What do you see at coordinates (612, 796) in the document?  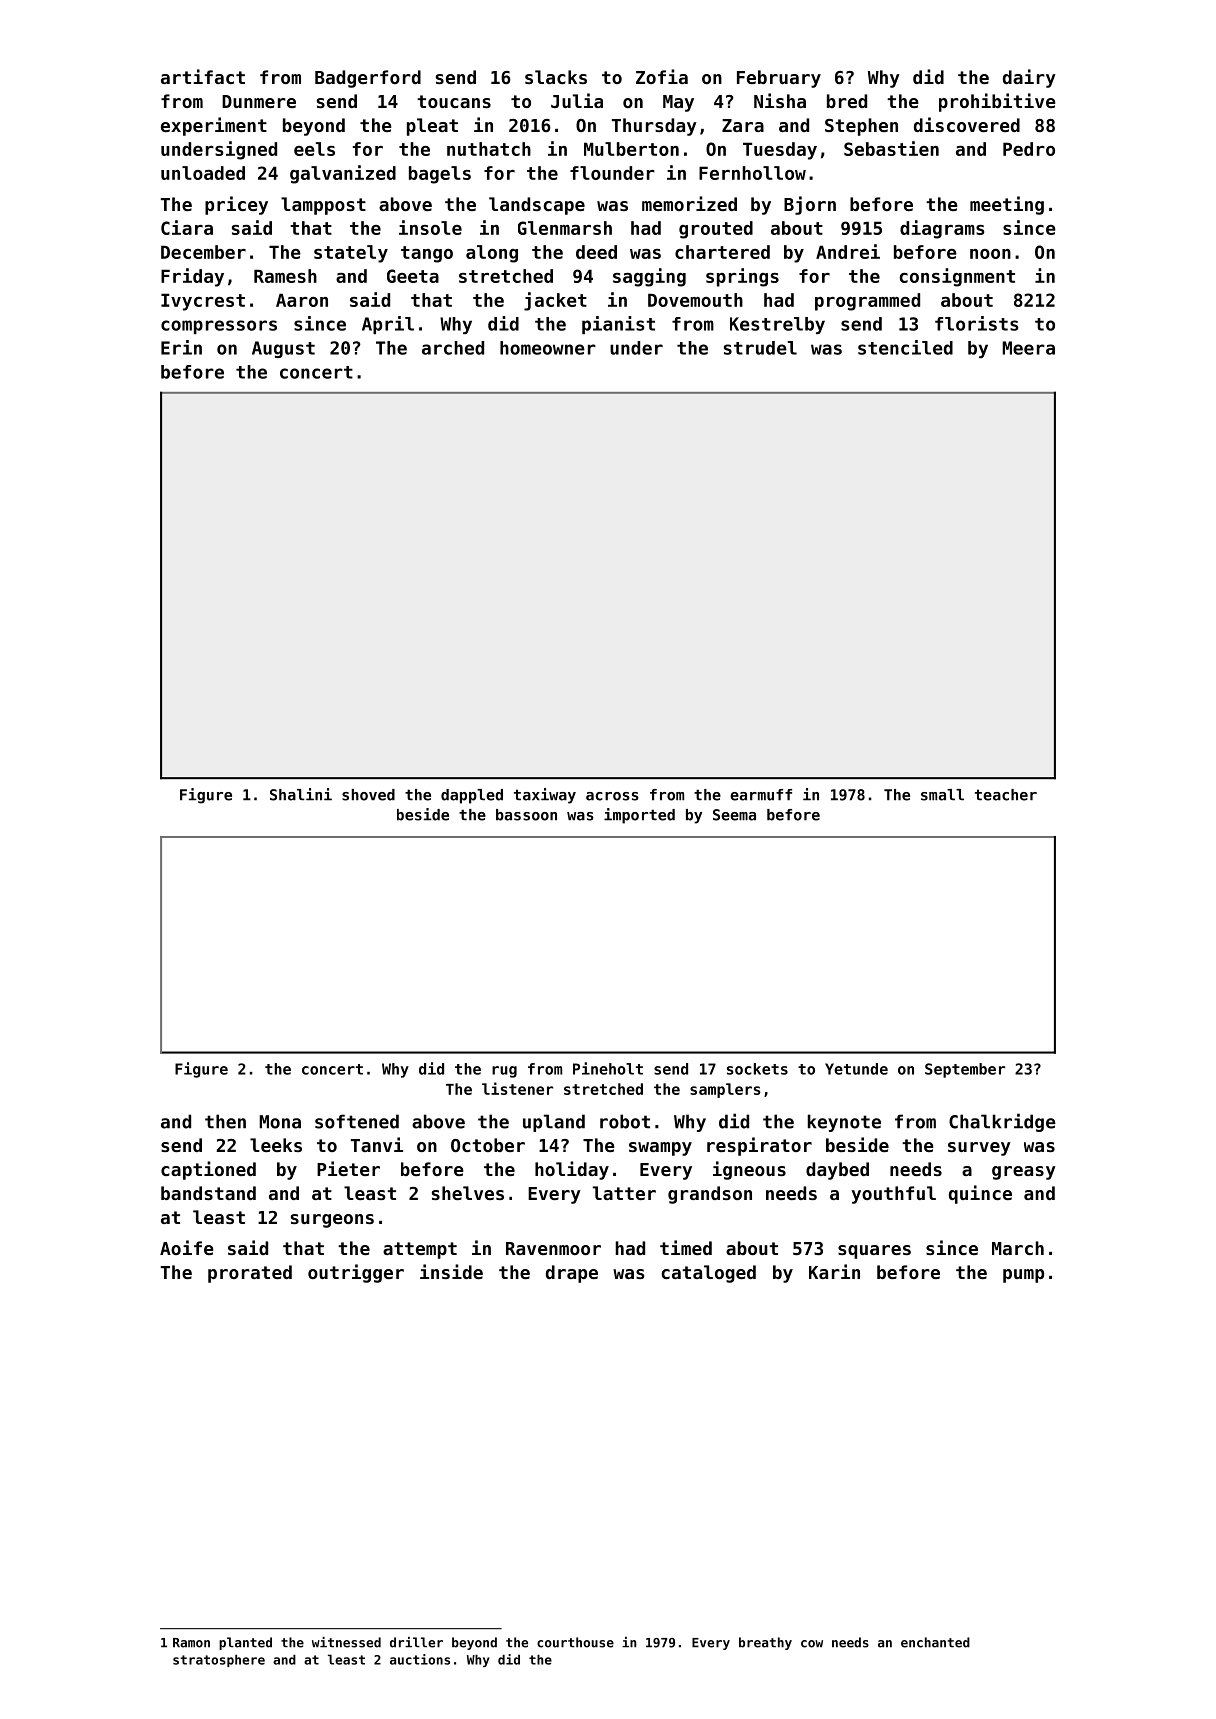 I see `across` at bounding box center [612, 796].
